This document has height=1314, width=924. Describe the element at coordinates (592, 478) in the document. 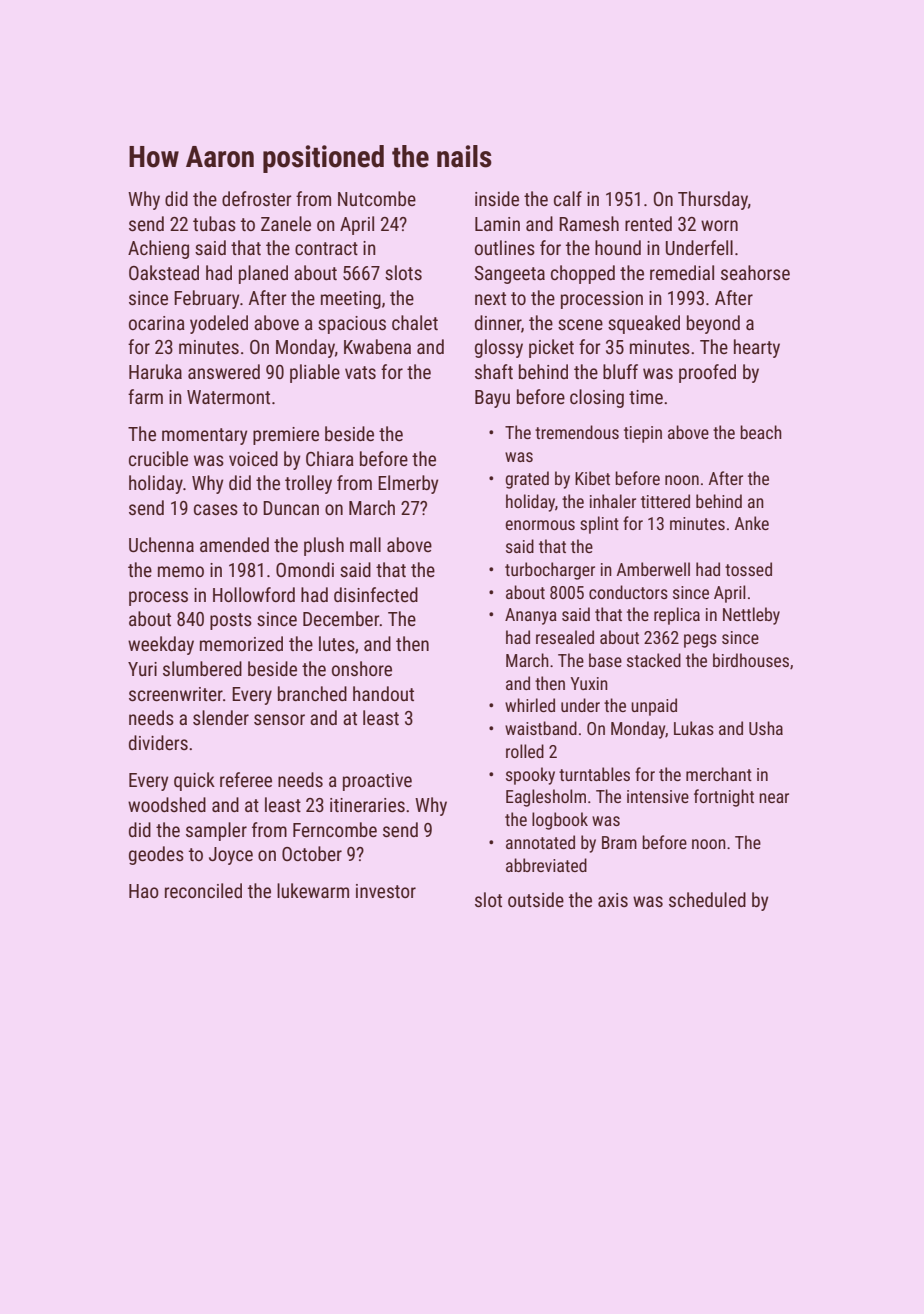

I see `Kibet` at that location.
